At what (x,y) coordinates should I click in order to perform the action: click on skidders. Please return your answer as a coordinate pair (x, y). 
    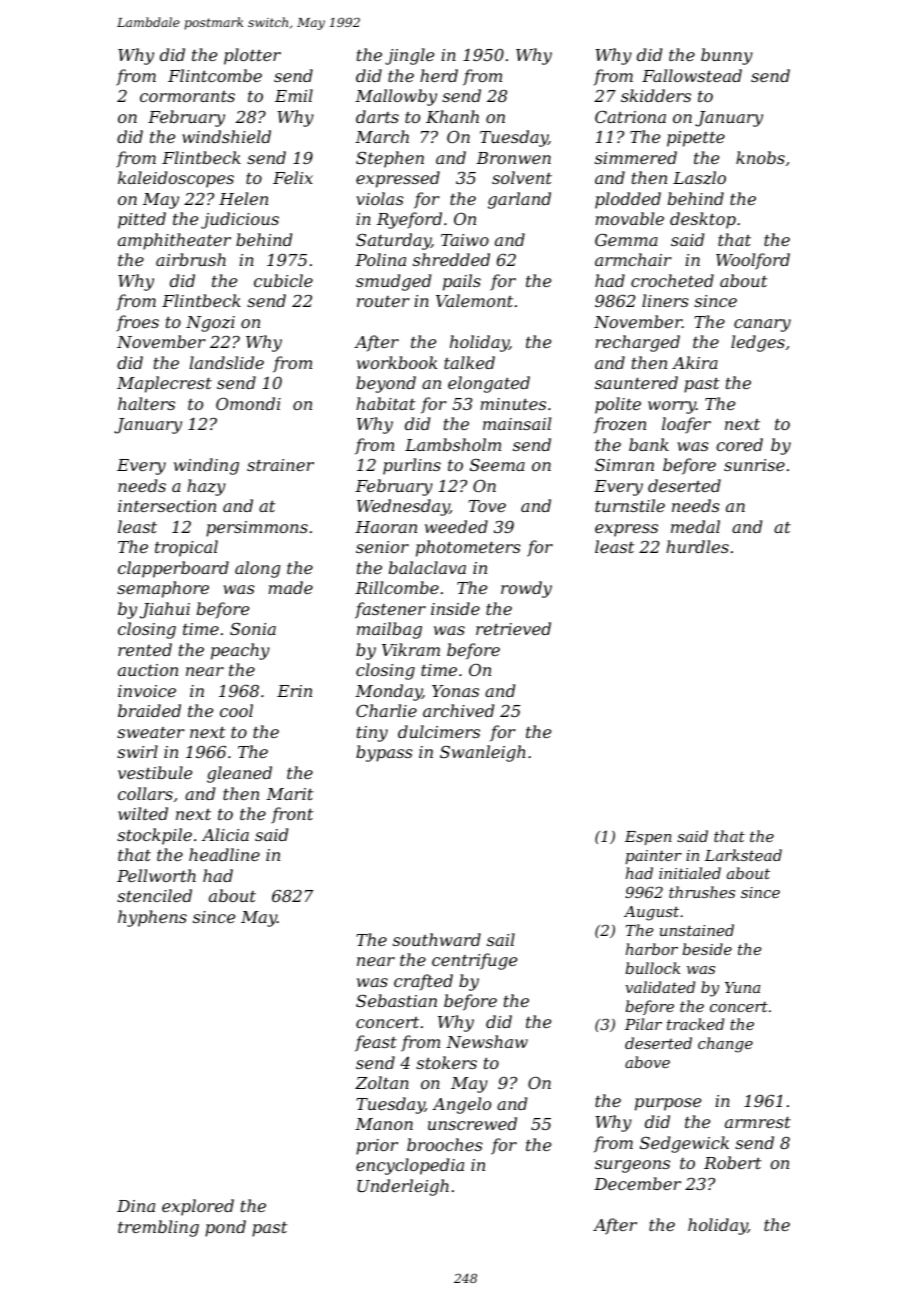
    Looking at the image, I should click on (656, 95).
